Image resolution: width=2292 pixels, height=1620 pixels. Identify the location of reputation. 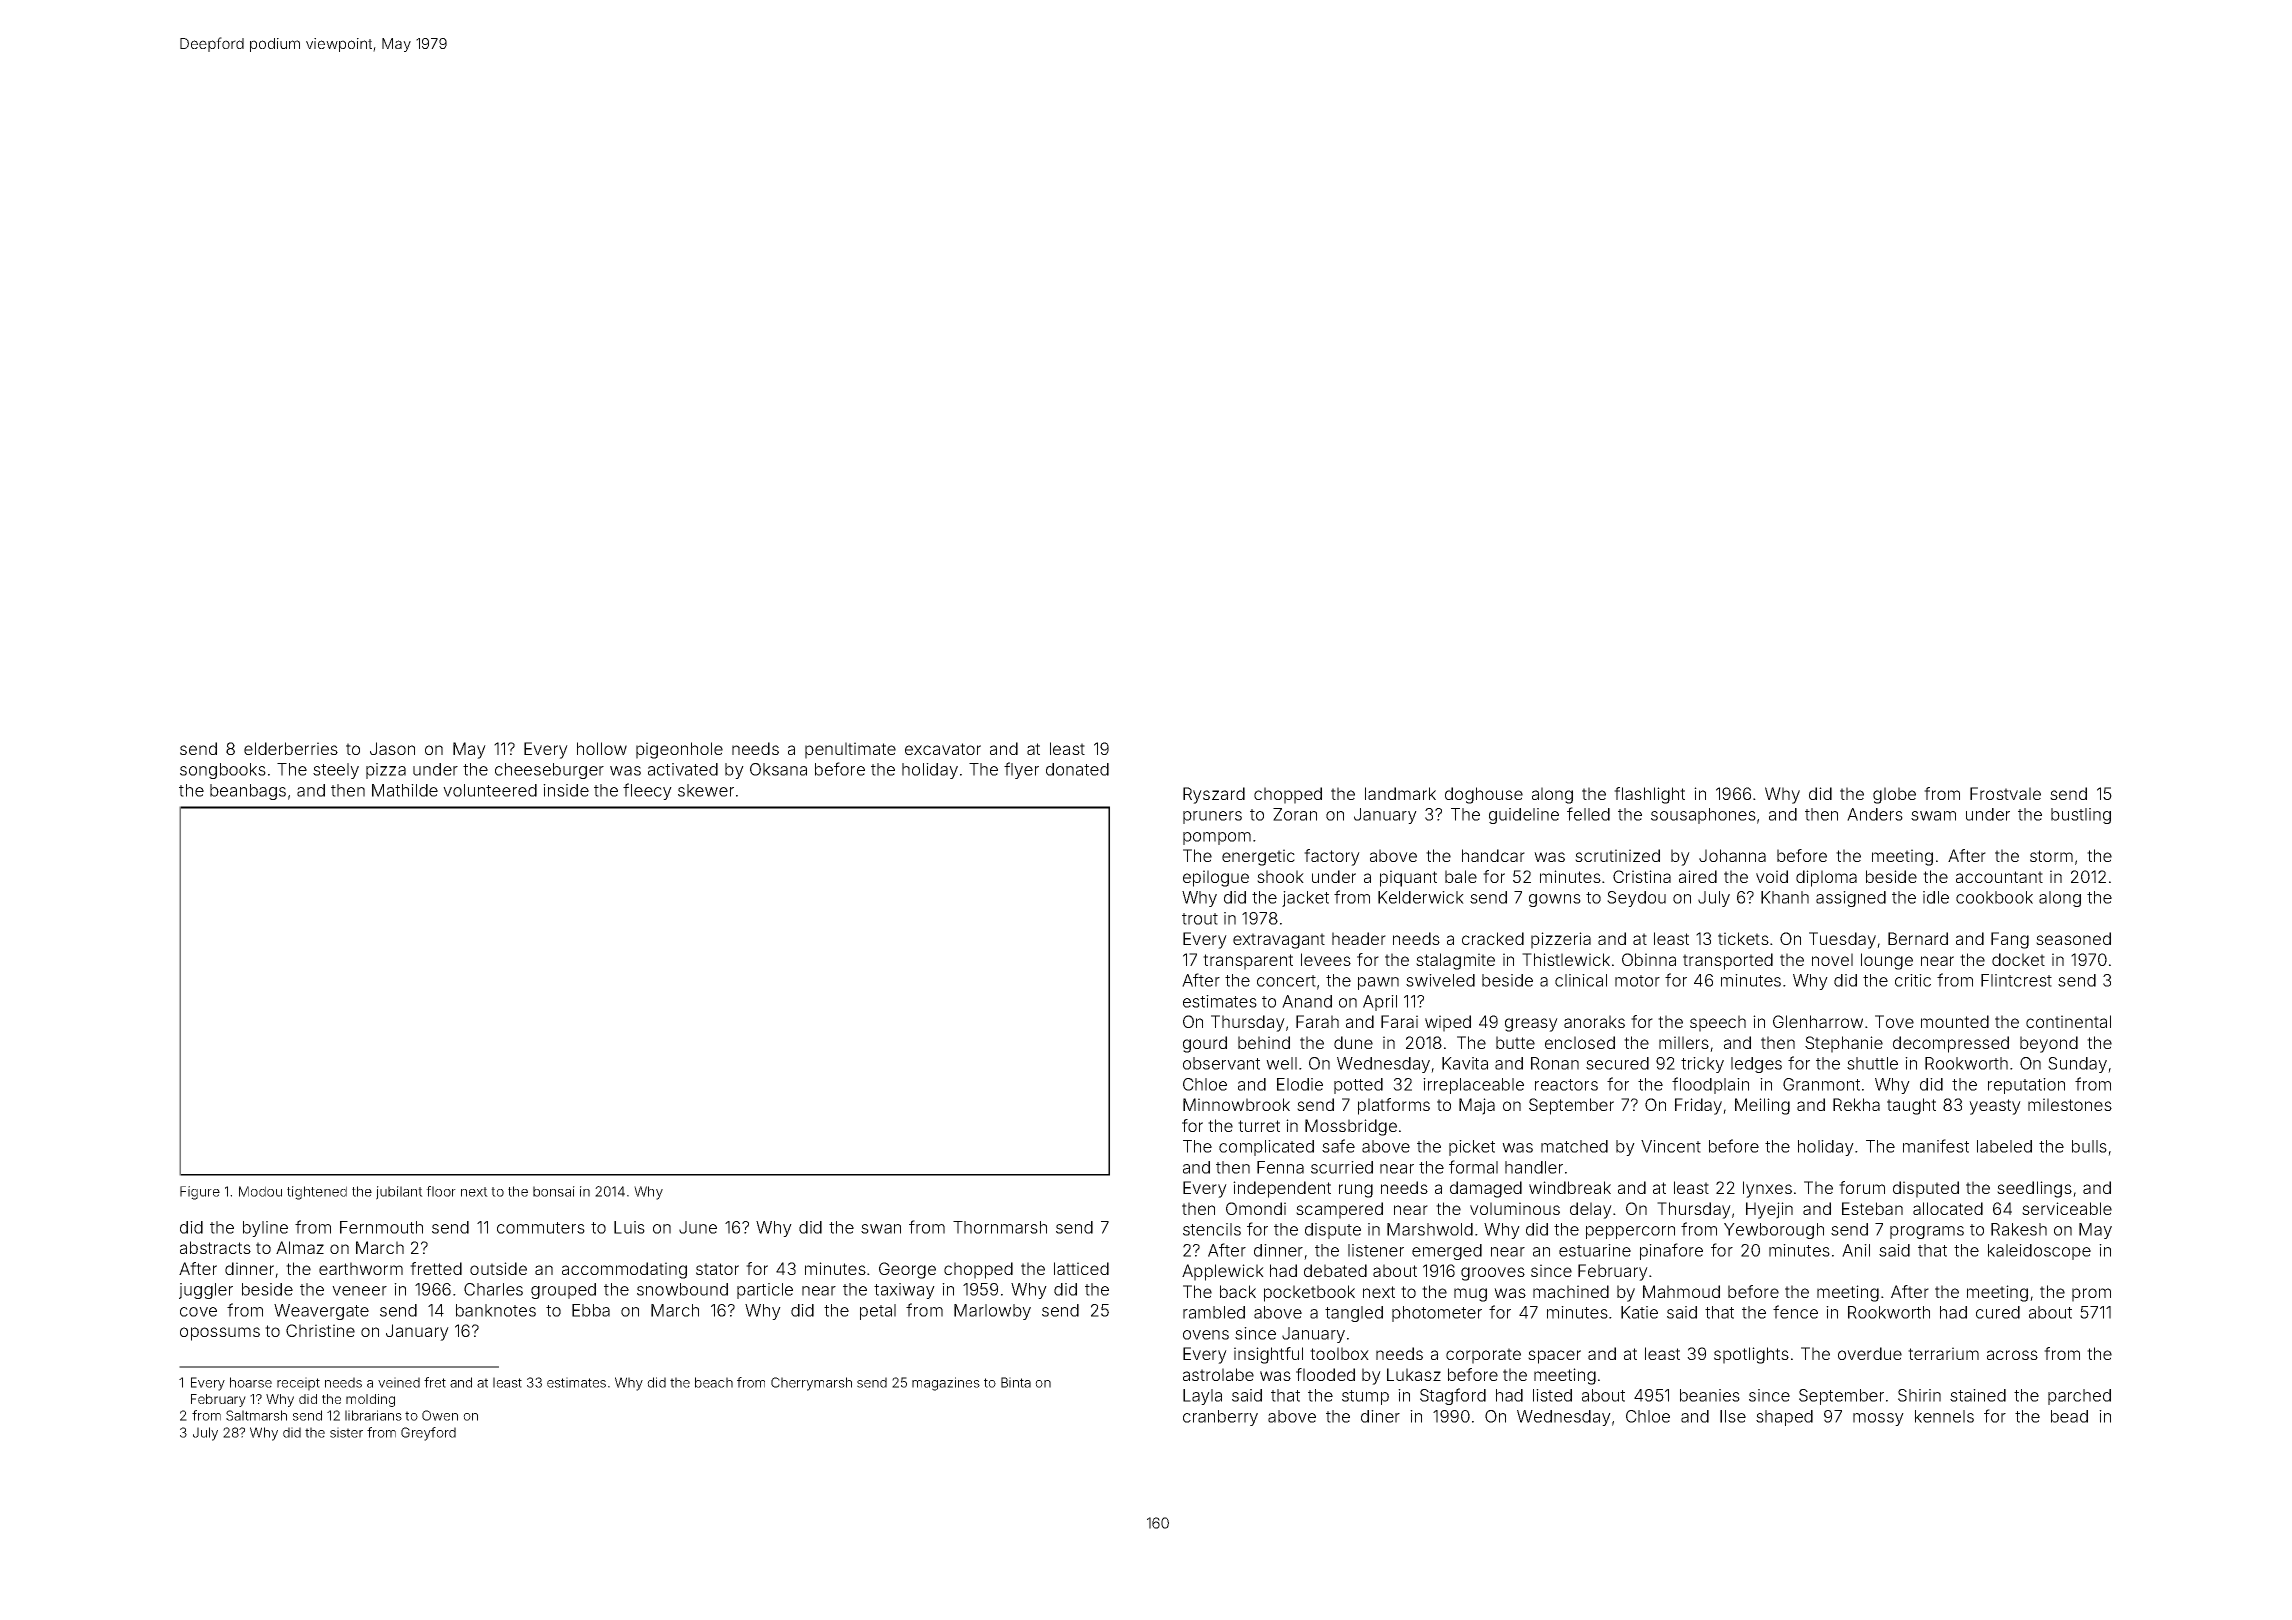
(2026, 1086).
